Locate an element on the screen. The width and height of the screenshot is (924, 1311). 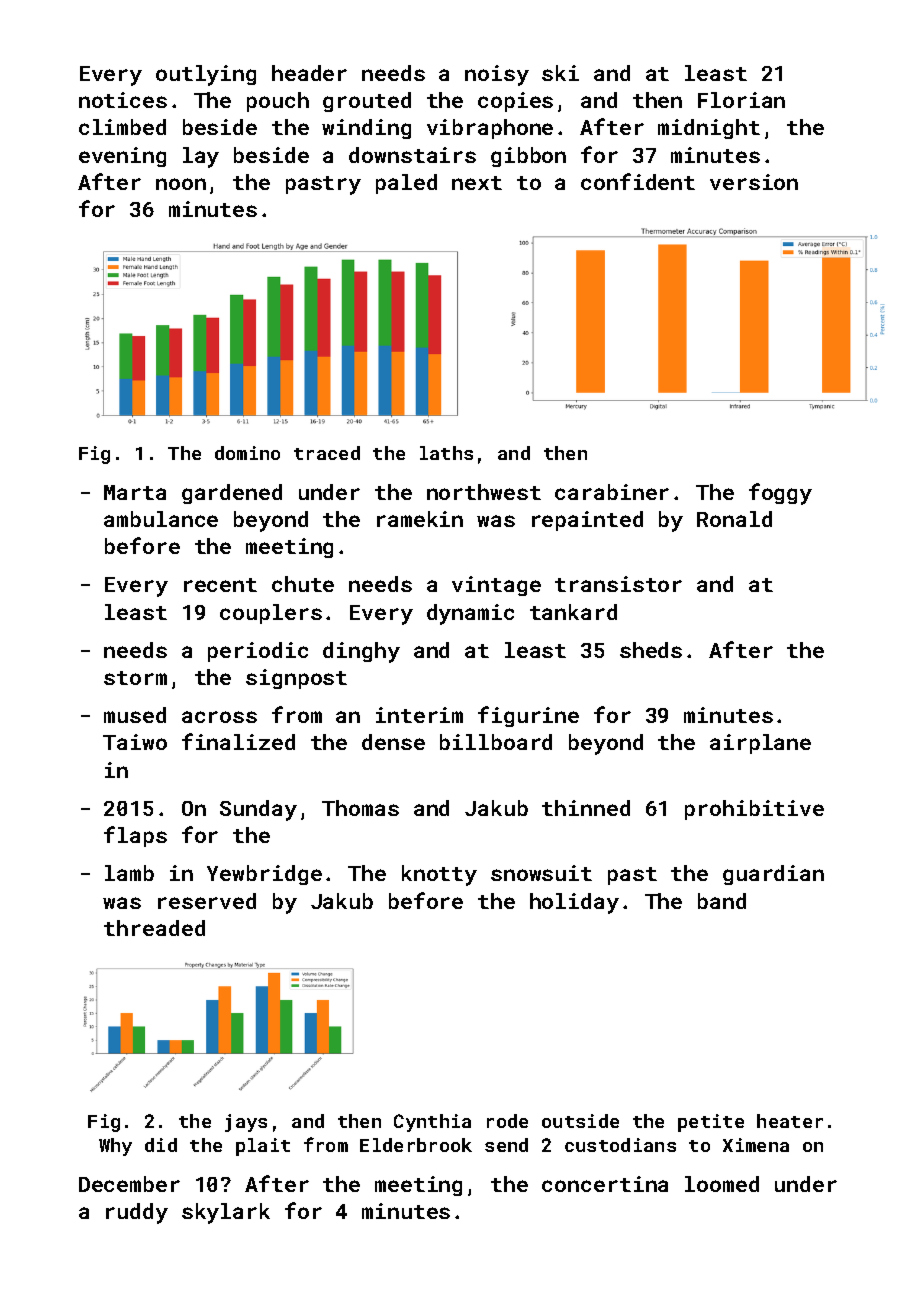
domino is located at coordinates (247, 453).
